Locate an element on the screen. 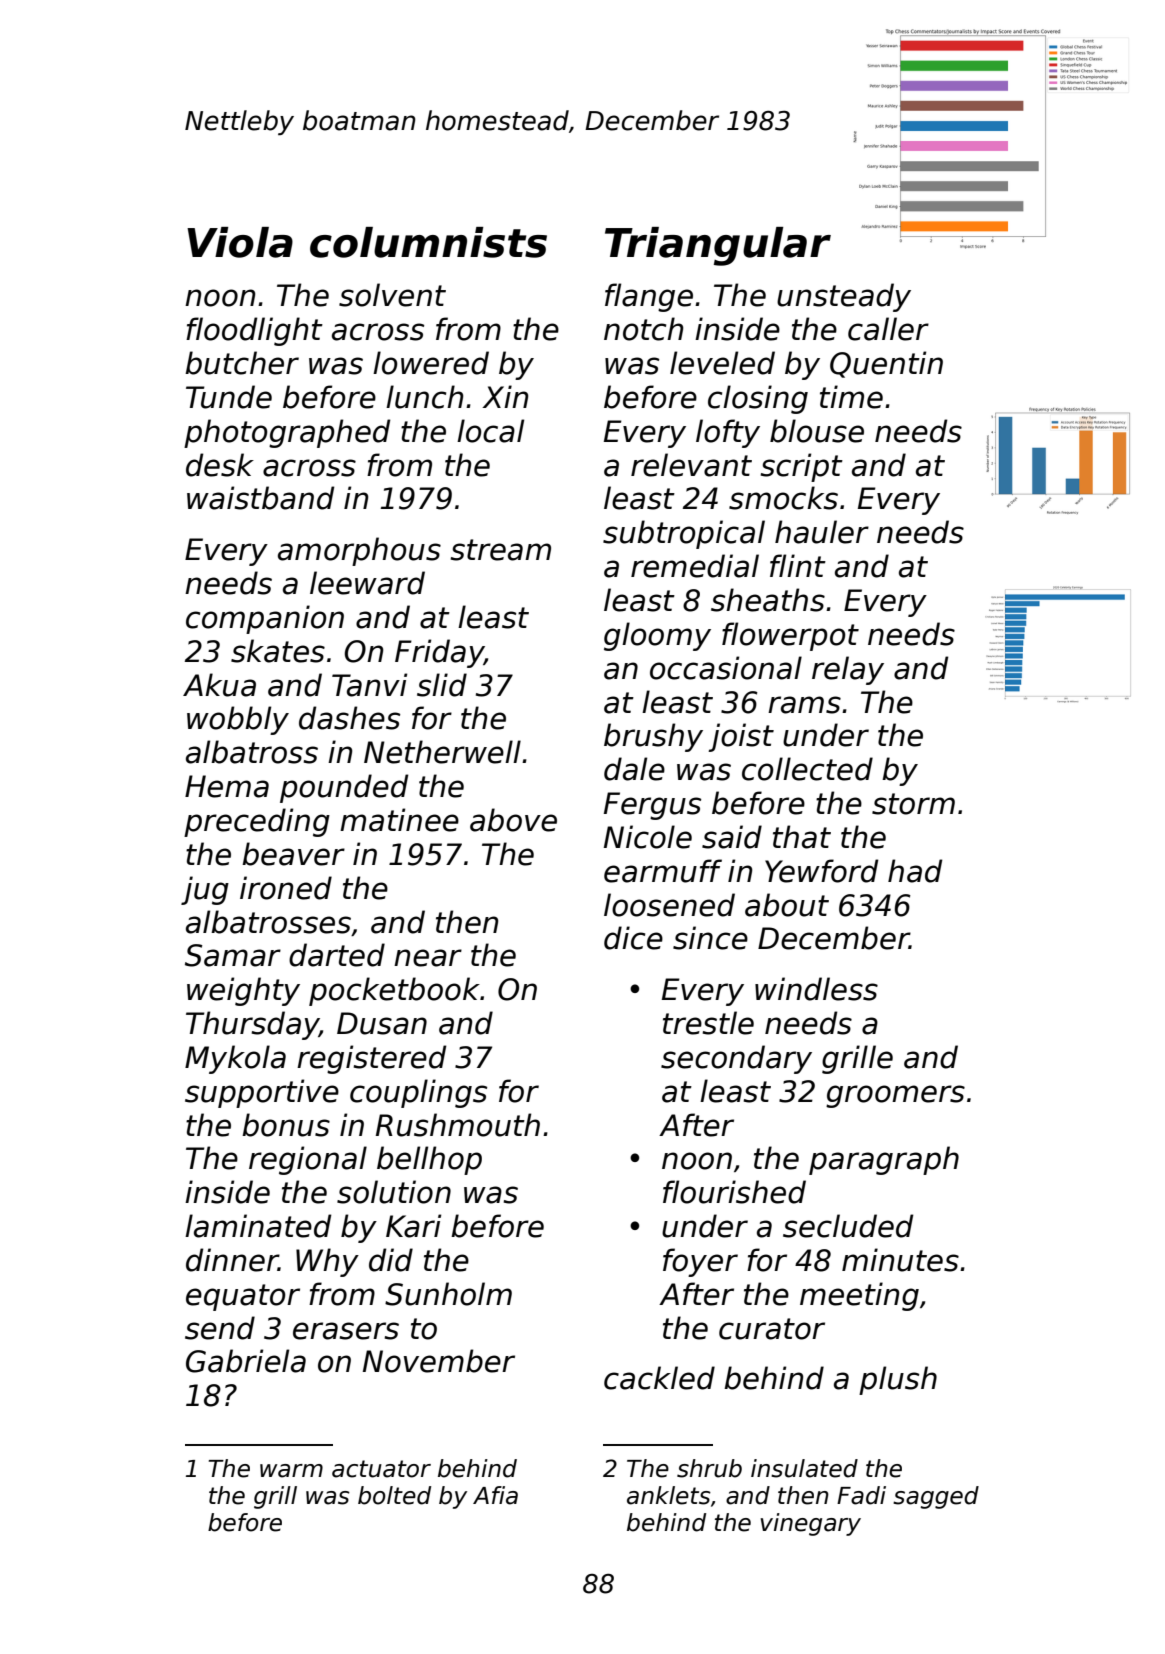 This screenshot has width=1165, height=1654. subtropical is located at coordinates (684, 534).
